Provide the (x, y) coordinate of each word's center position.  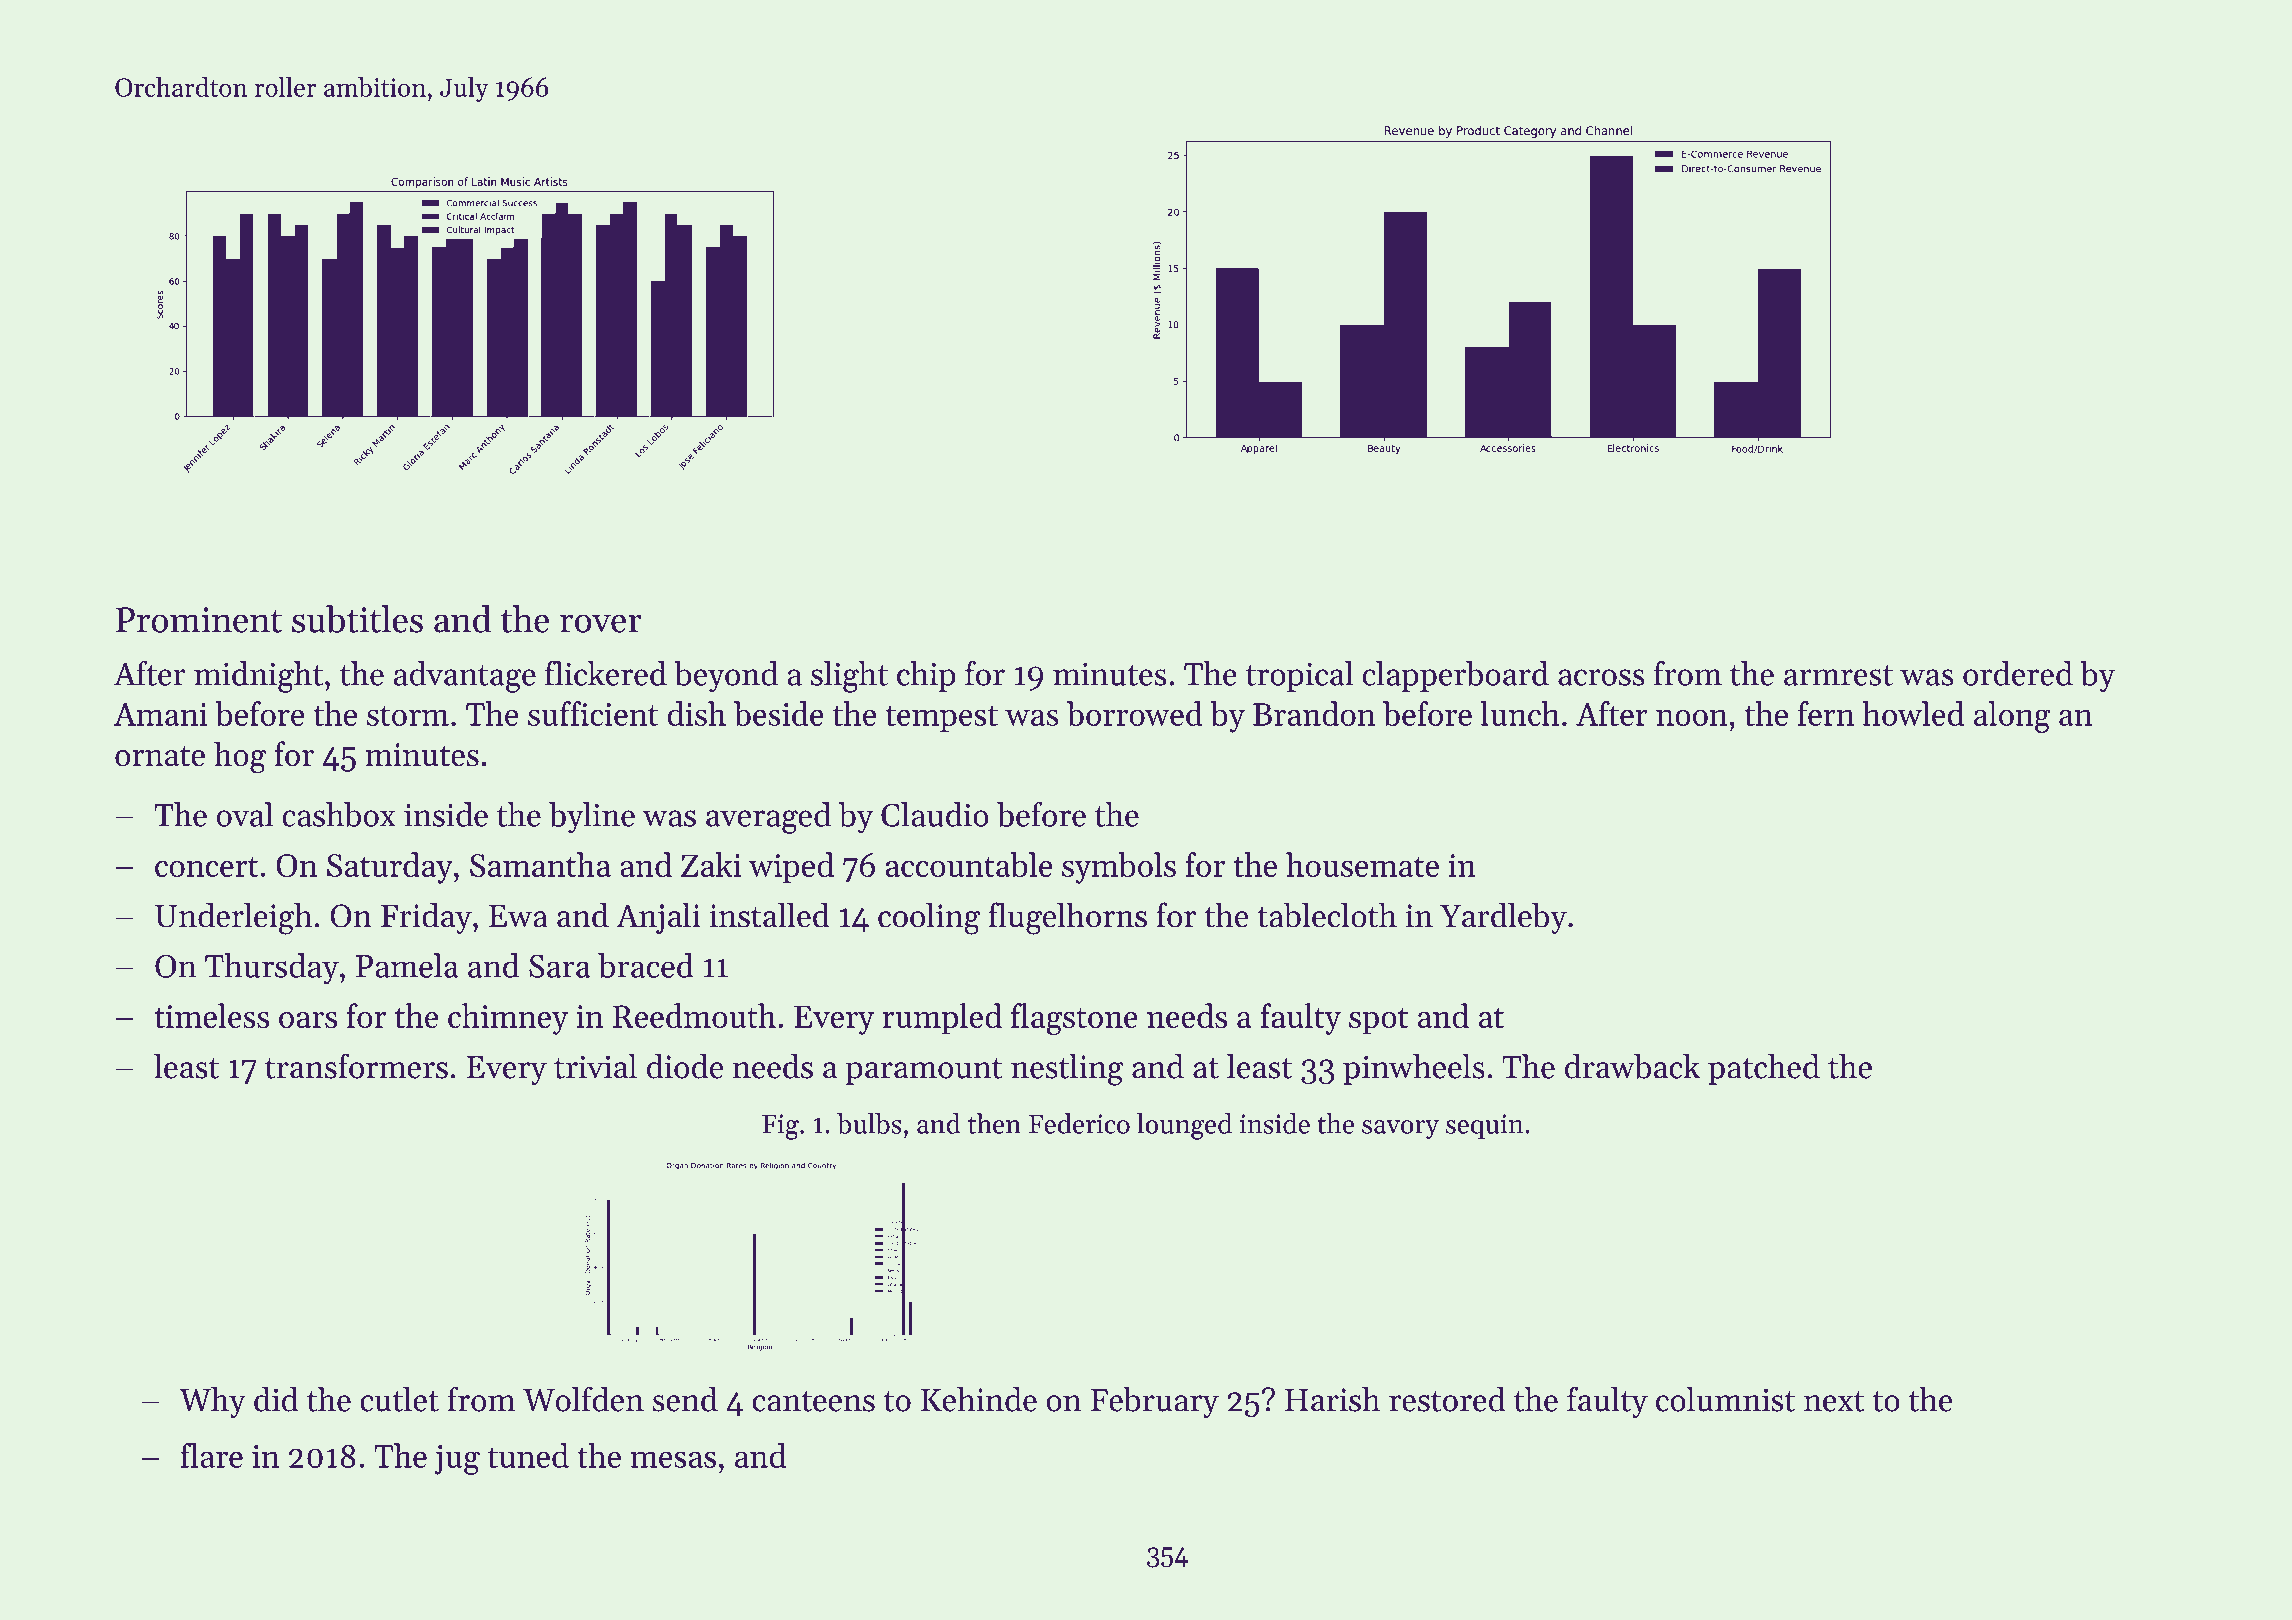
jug (457, 1460)
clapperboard (1456, 676)
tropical (1299, 676)
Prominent (199, 620)
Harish (1332, 1399)
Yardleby (1503, 918)
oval (245, 814)
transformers (356, 1066)
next (1834, 1401)
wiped (791, 868)
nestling (1067, 1070)
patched (1764, 1069)
